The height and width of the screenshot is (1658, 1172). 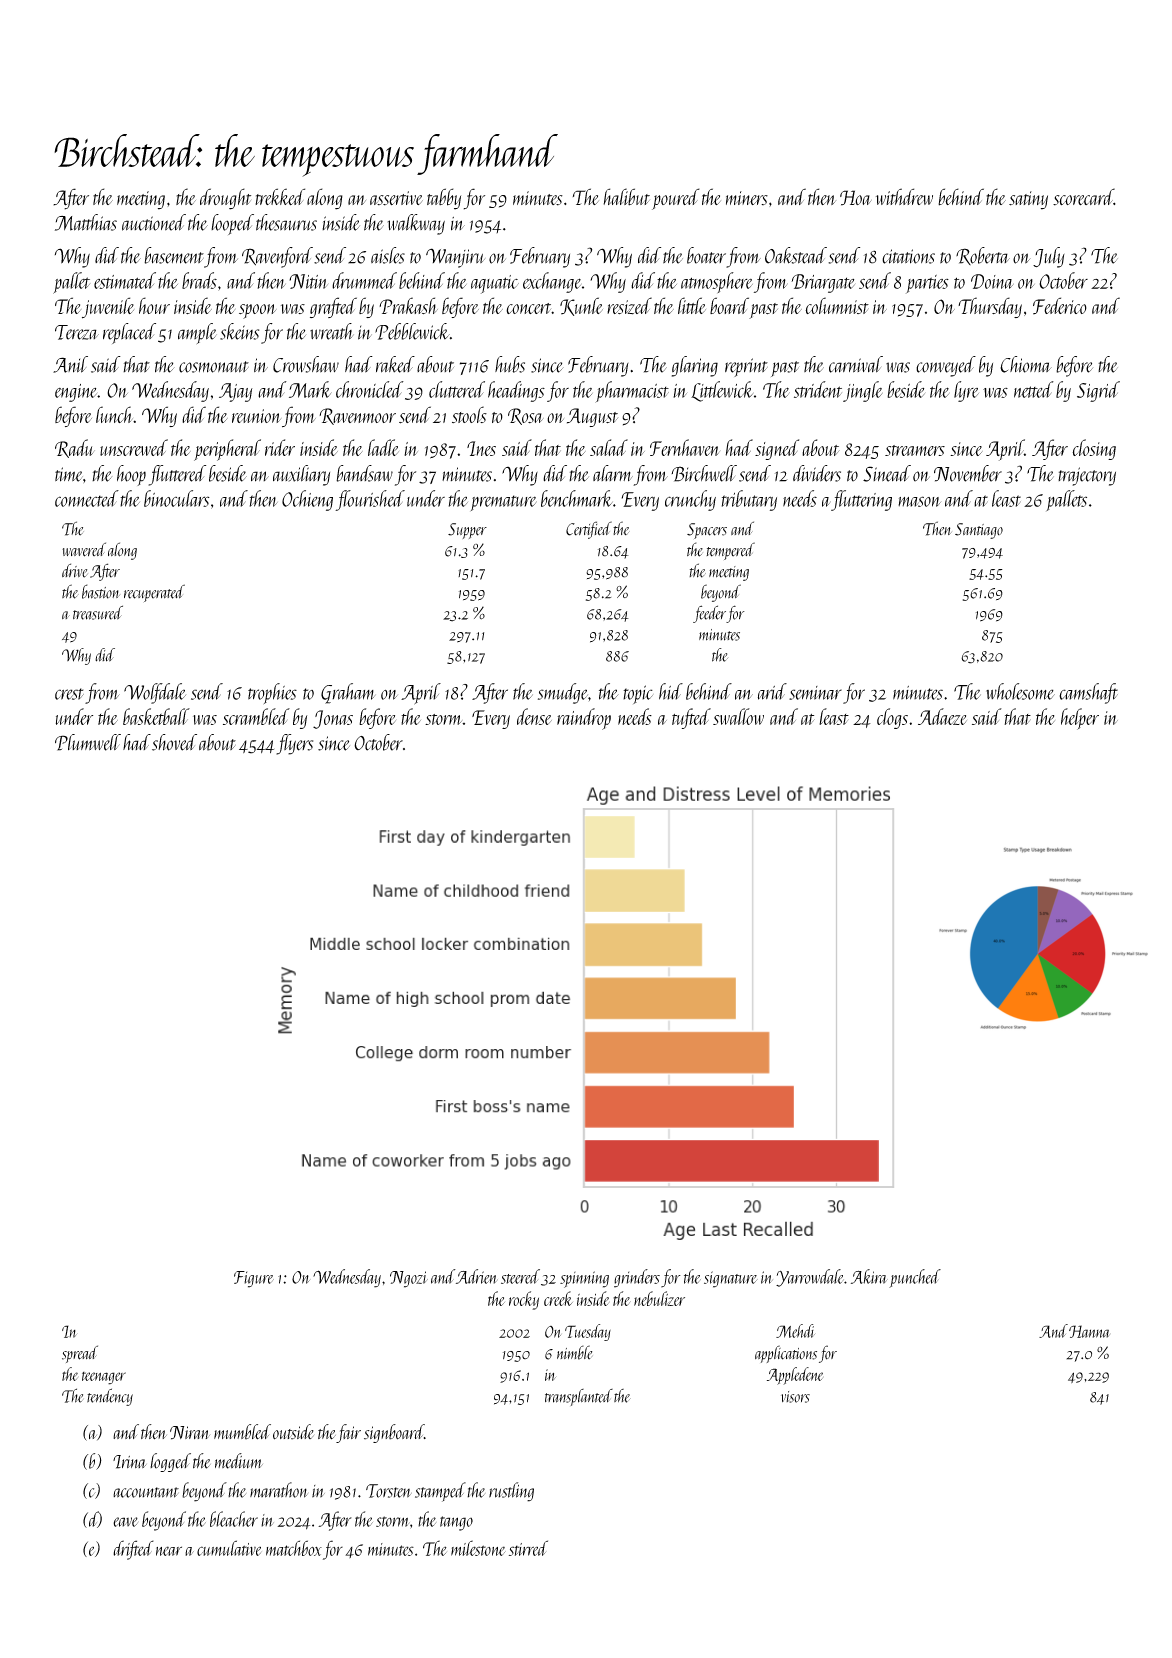 What do you see at coordinates (589, 530) in the screenshot?
I see `Certified` at bounding box center [589, 530].
